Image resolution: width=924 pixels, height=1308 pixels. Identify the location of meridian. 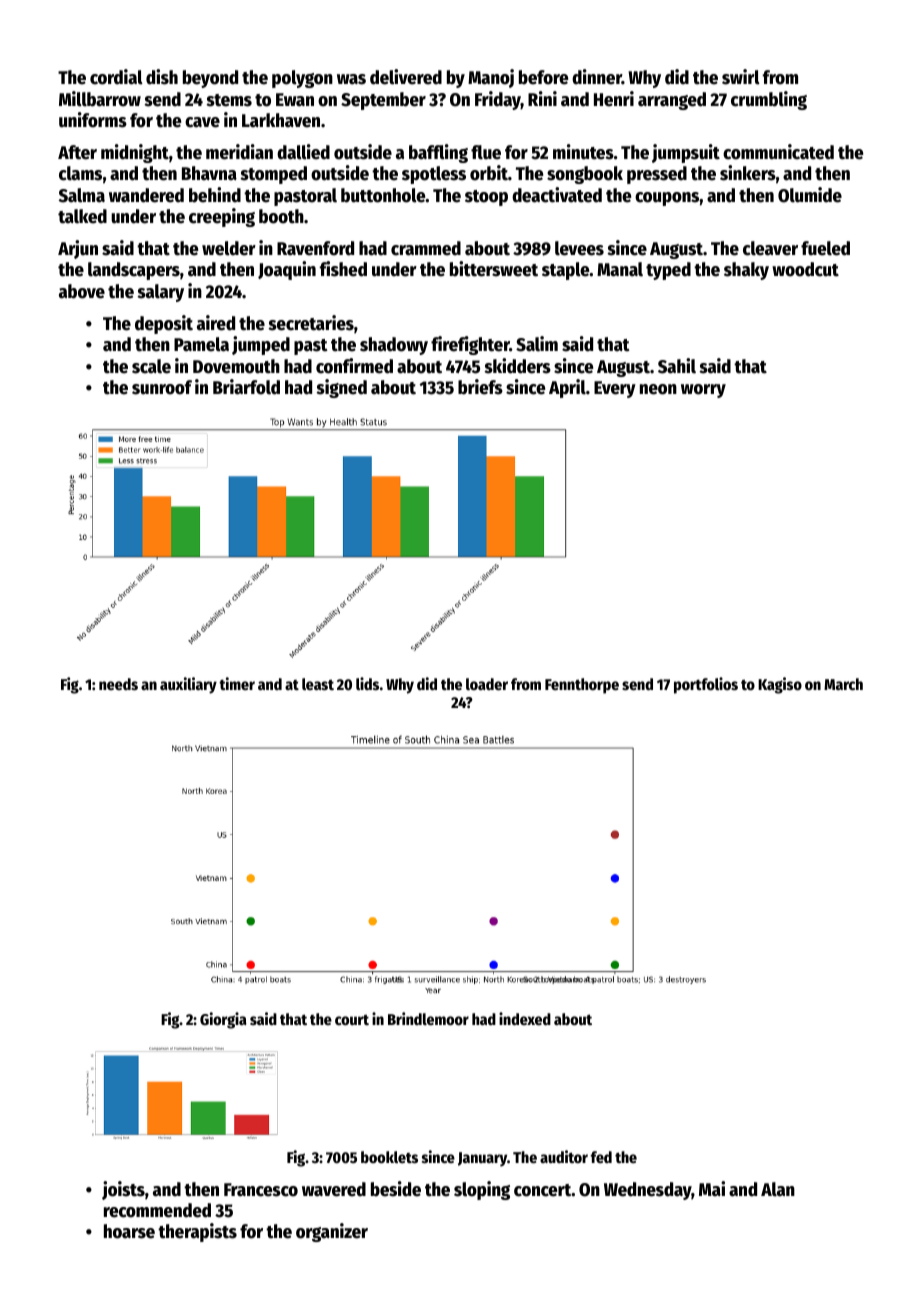
(239, 152).
